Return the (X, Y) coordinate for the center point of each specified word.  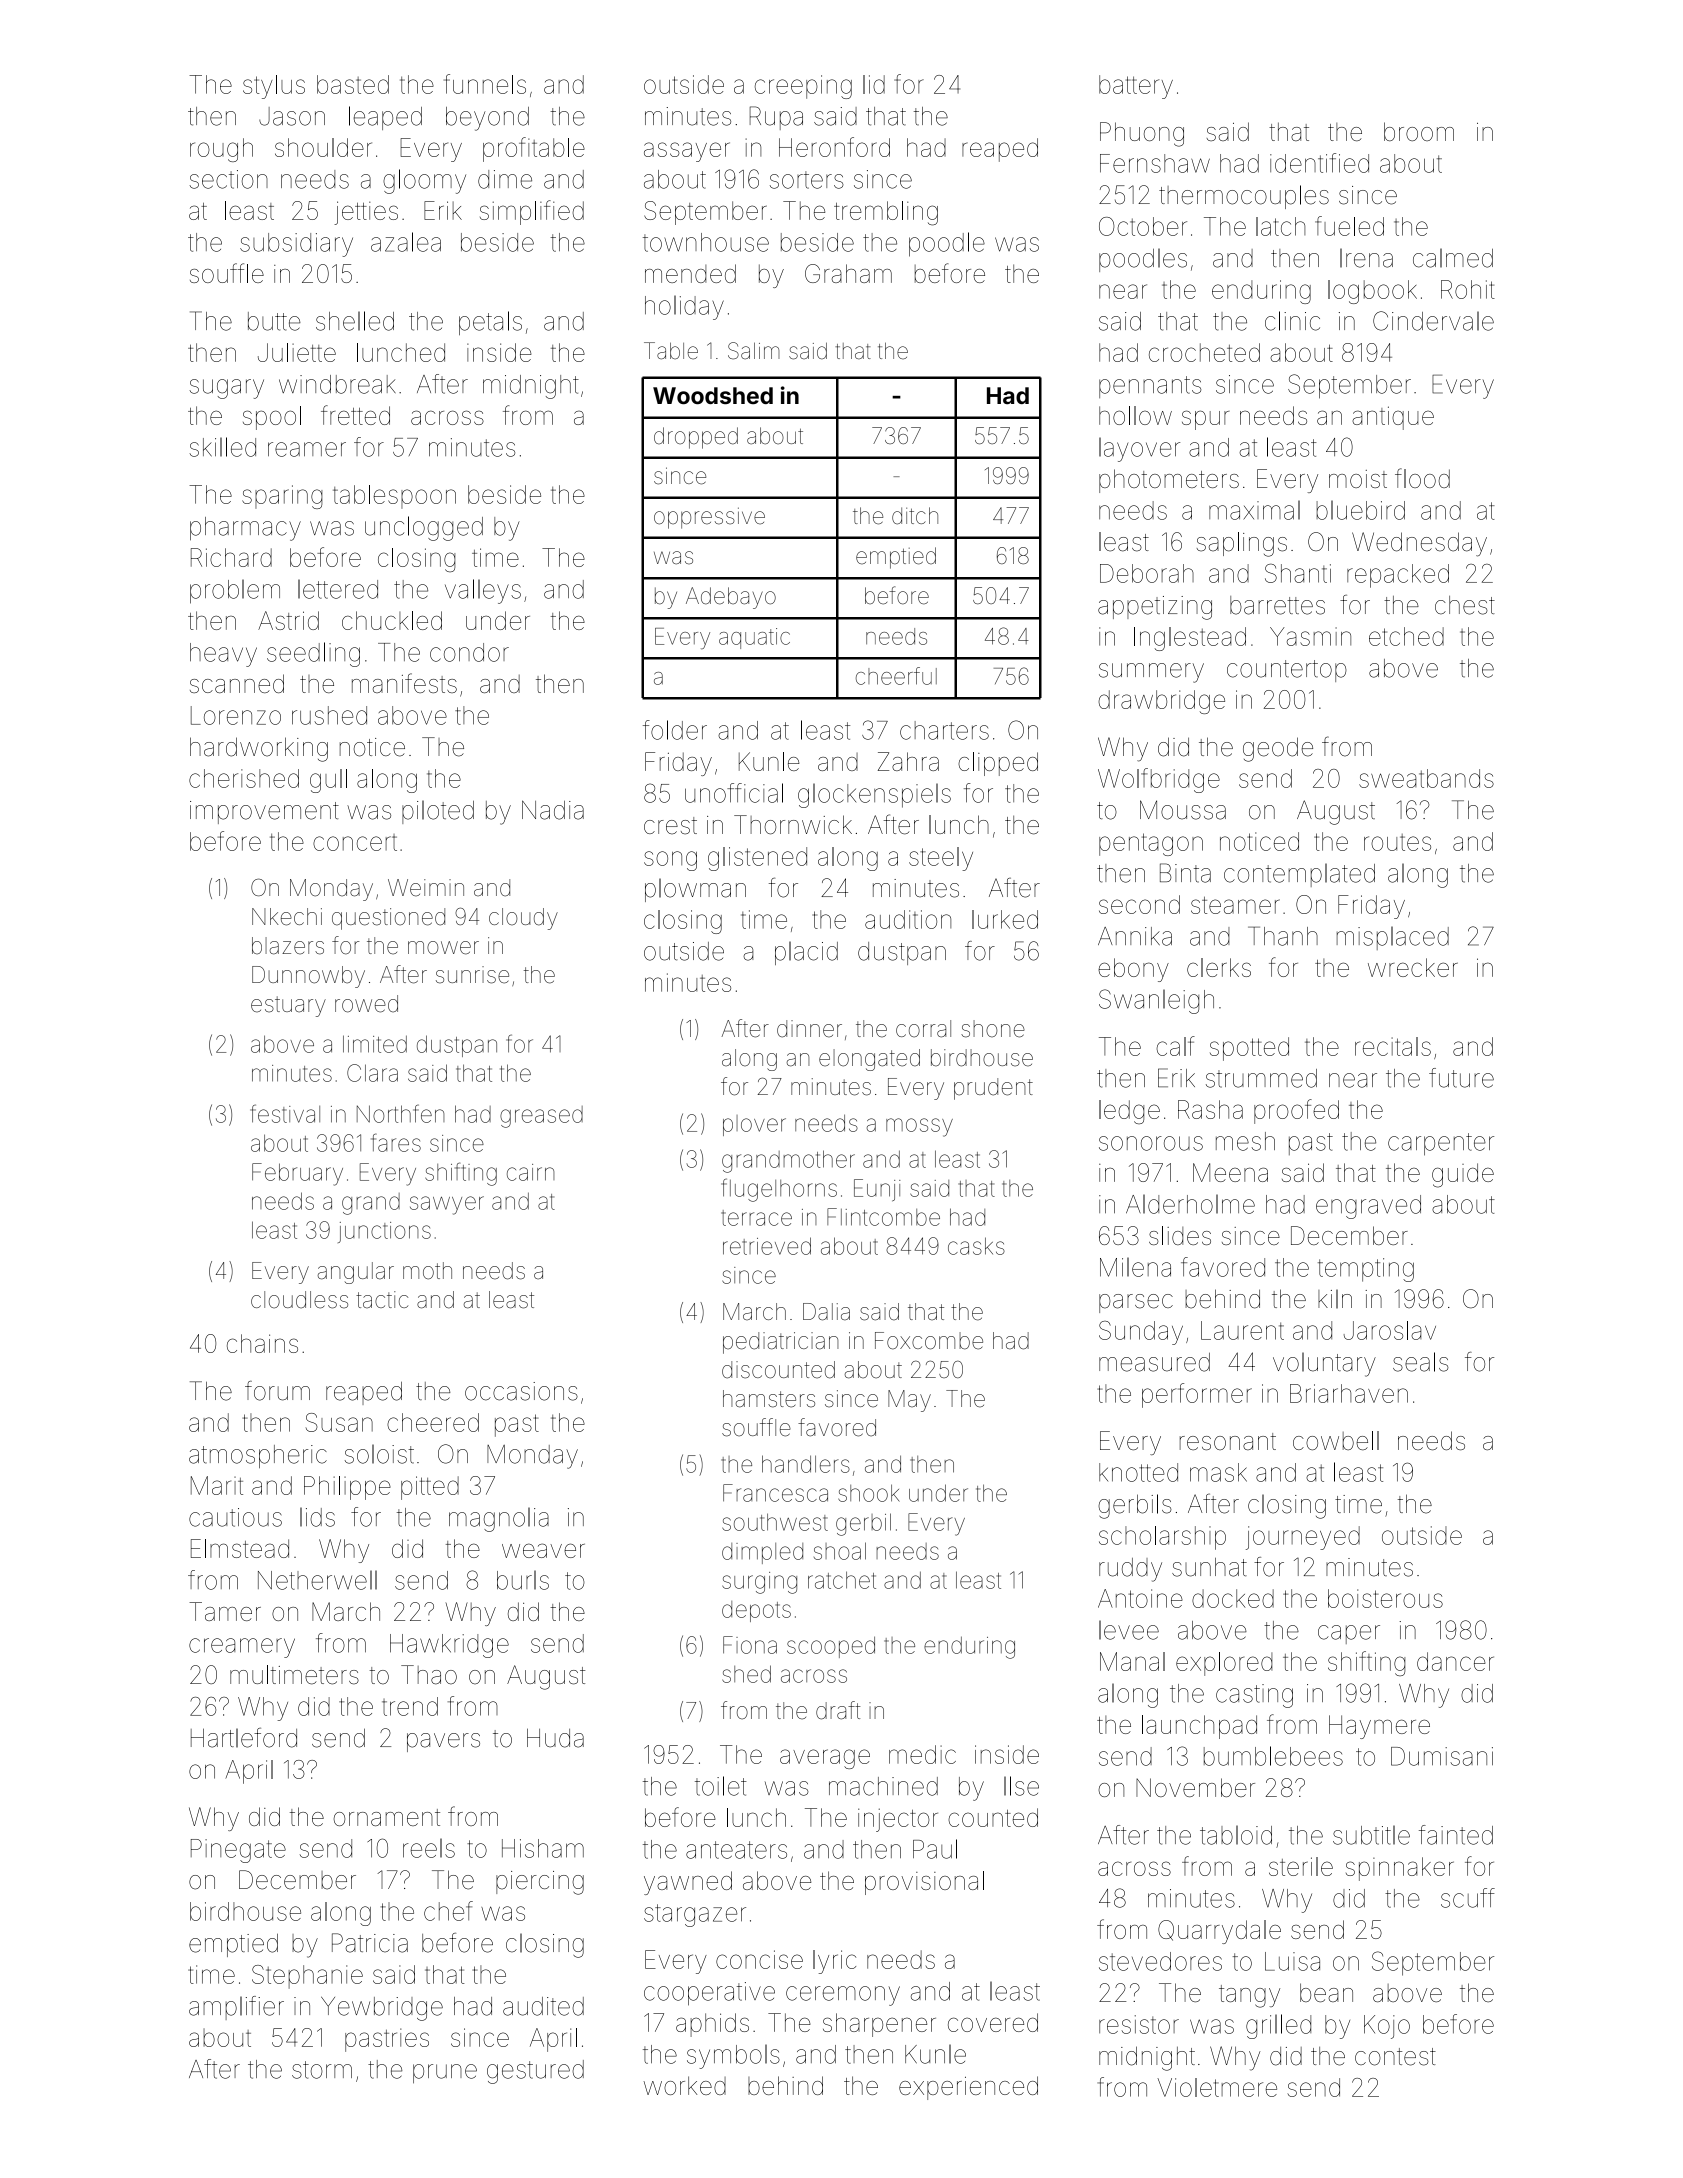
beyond (487, 119)
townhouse (706, 242)
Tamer (225, 1611)
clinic (1292, 321)
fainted (1456, 1835)
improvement (264, 812)
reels (429, 1848)
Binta (1185, 873)
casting (1254, 1696)
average (825, 1759)
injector (898, 1820)
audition (908, 919)
